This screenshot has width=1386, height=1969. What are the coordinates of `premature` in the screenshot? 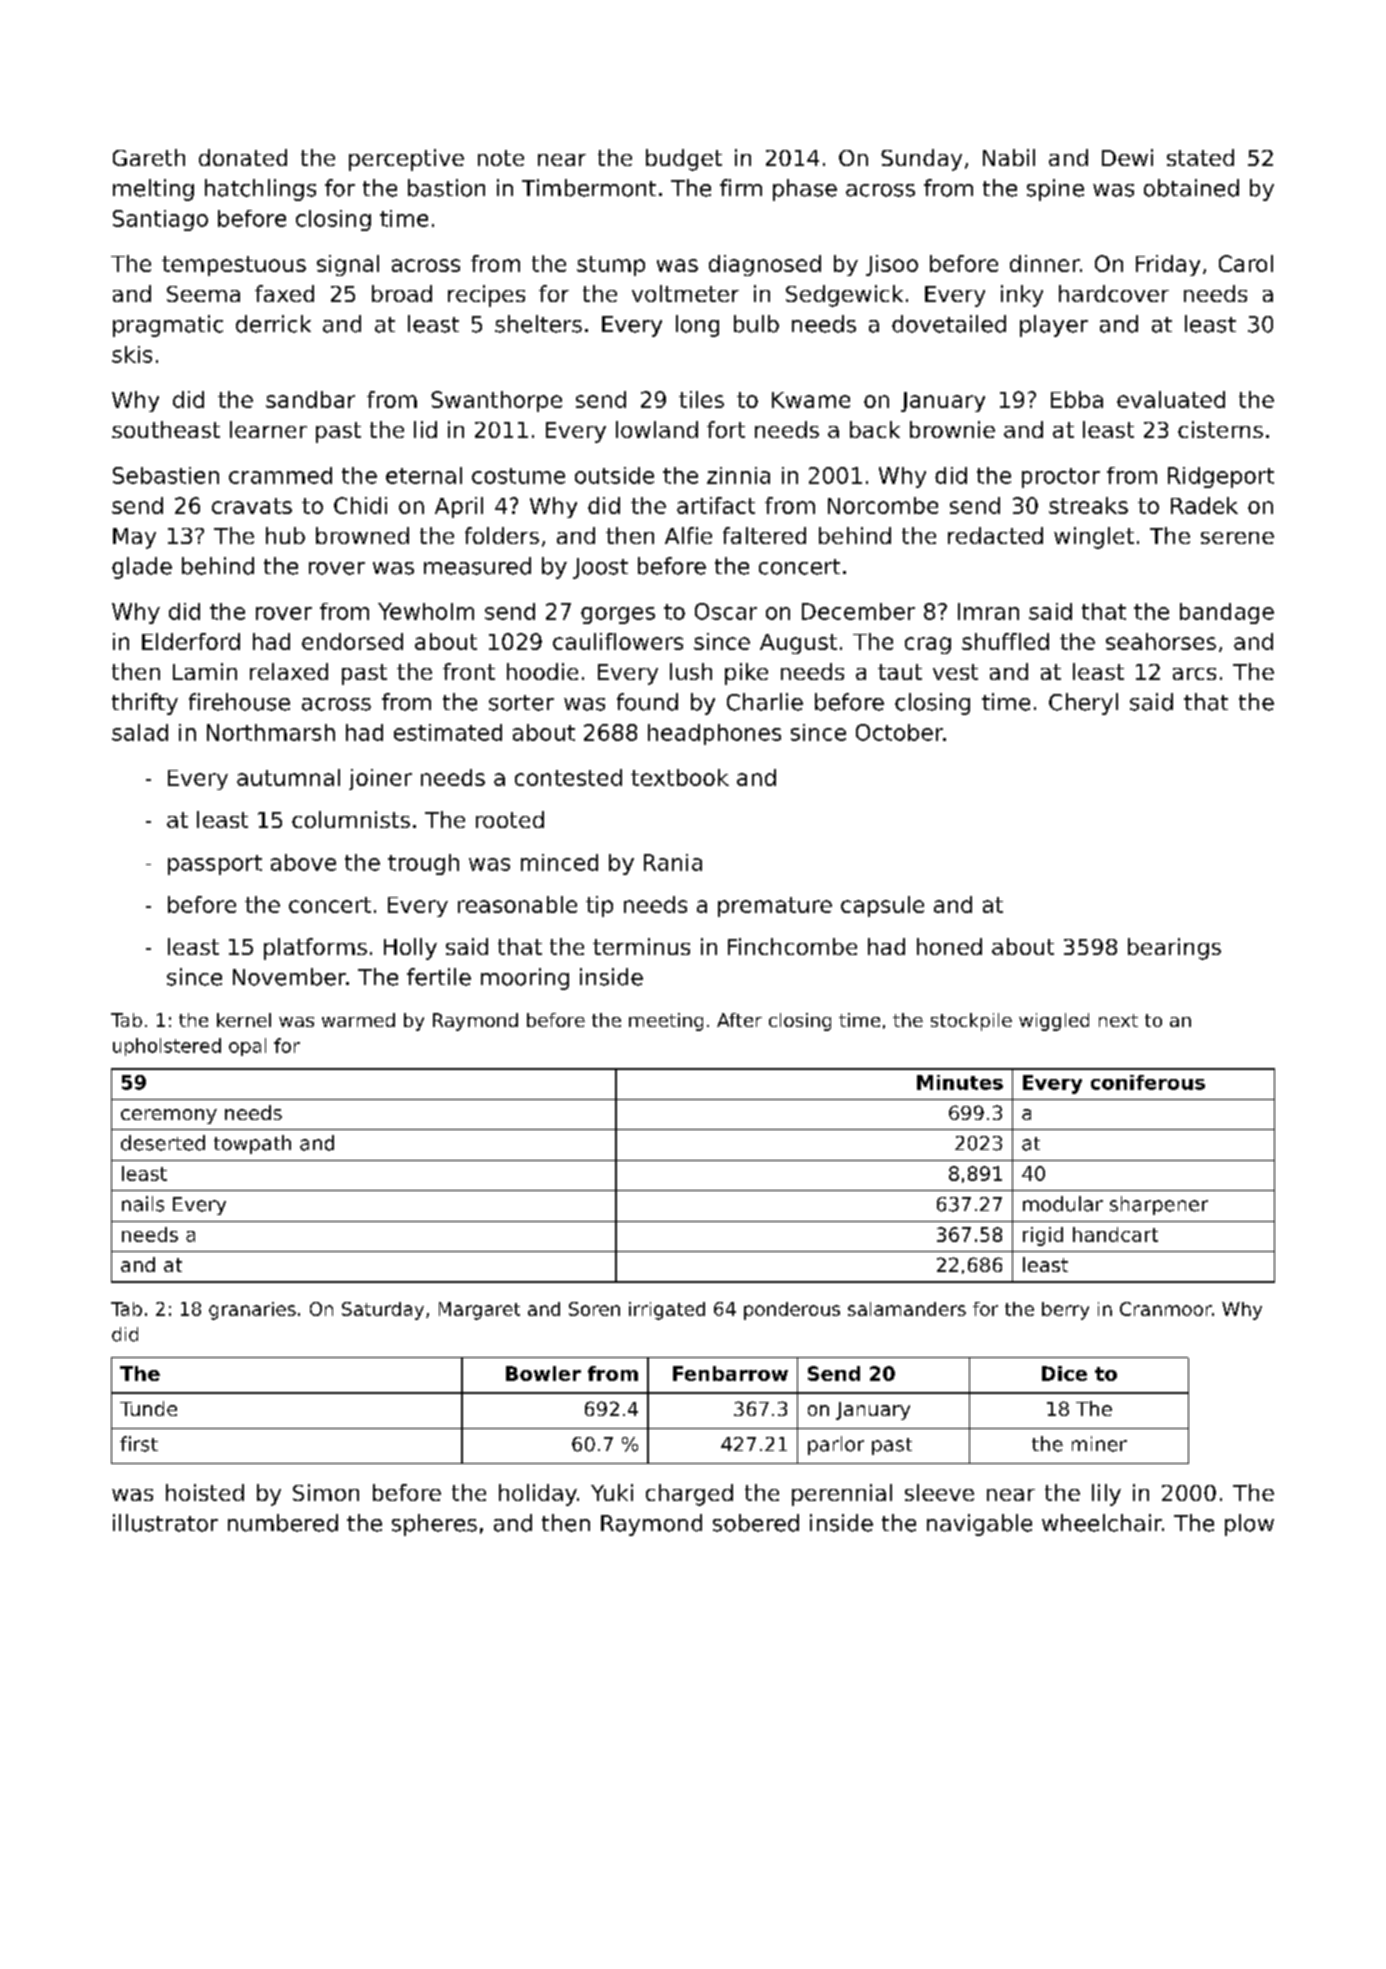 It's located at (775, 907).
